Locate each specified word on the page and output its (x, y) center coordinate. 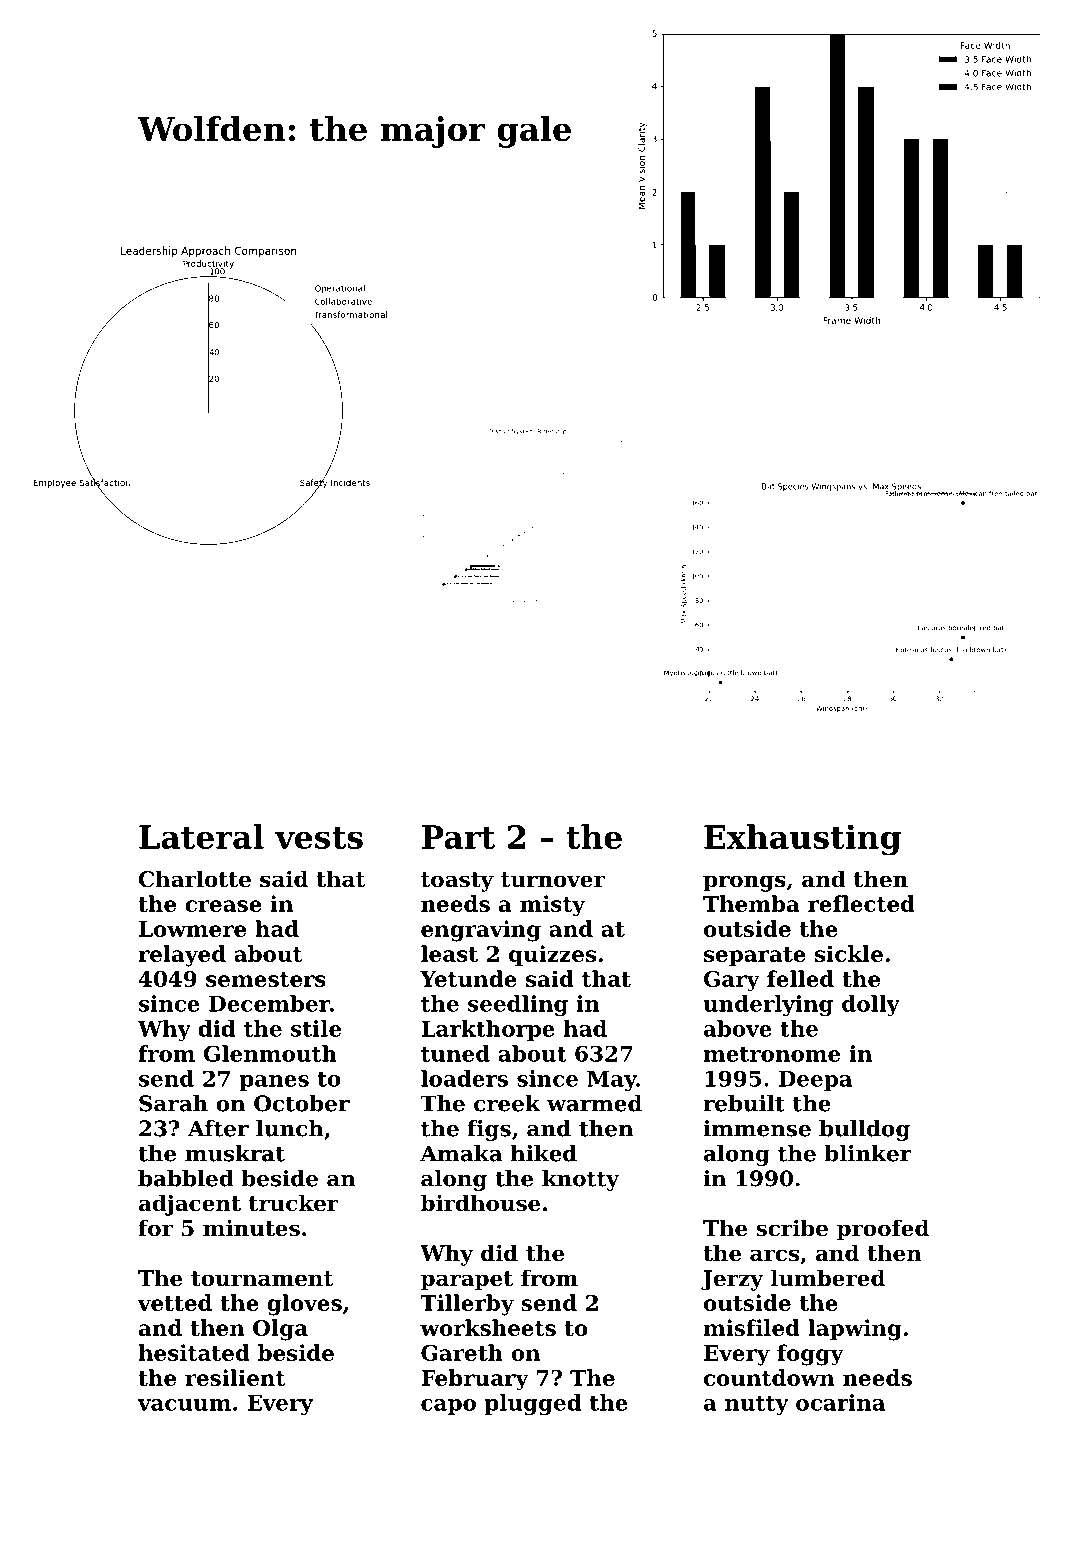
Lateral (201, 836)
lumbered (828, 1278)
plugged (533, 1405)
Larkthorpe (488, 1030)
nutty (757, 1405)
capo (448, 1407)
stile (316, 1028)
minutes (251, 1228)
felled (800, 978)
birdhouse (480, 1203)
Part (458, 837)
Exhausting (802, 840)
